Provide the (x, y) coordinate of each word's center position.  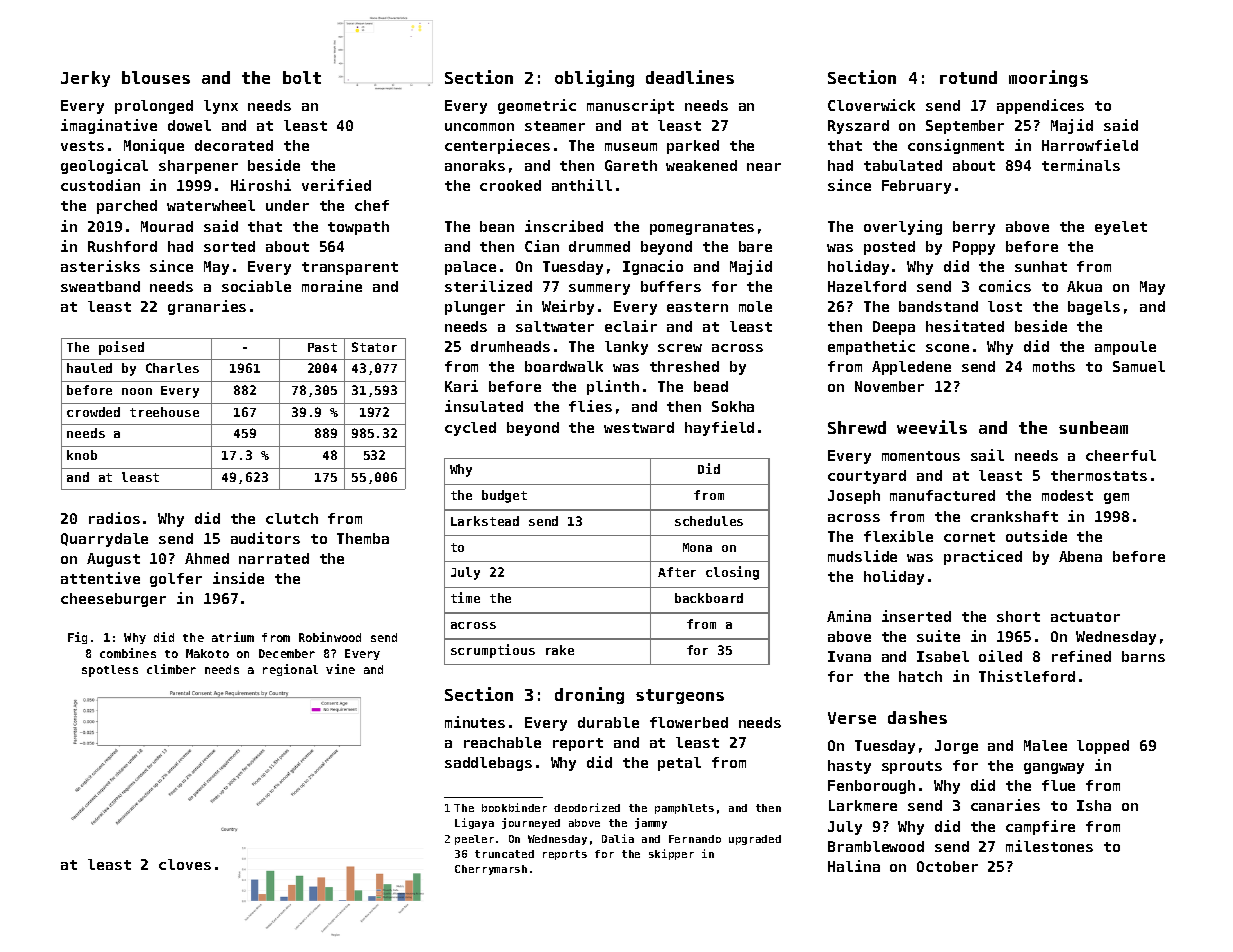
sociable (256, 286)
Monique (154, 146)
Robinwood (330, 637)
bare (755, 246)
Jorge (956, 747)
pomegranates (702, 228)
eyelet (1121, 228)
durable (608, 722)
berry (974, 228)
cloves (185, 864)
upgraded (755, 840)
